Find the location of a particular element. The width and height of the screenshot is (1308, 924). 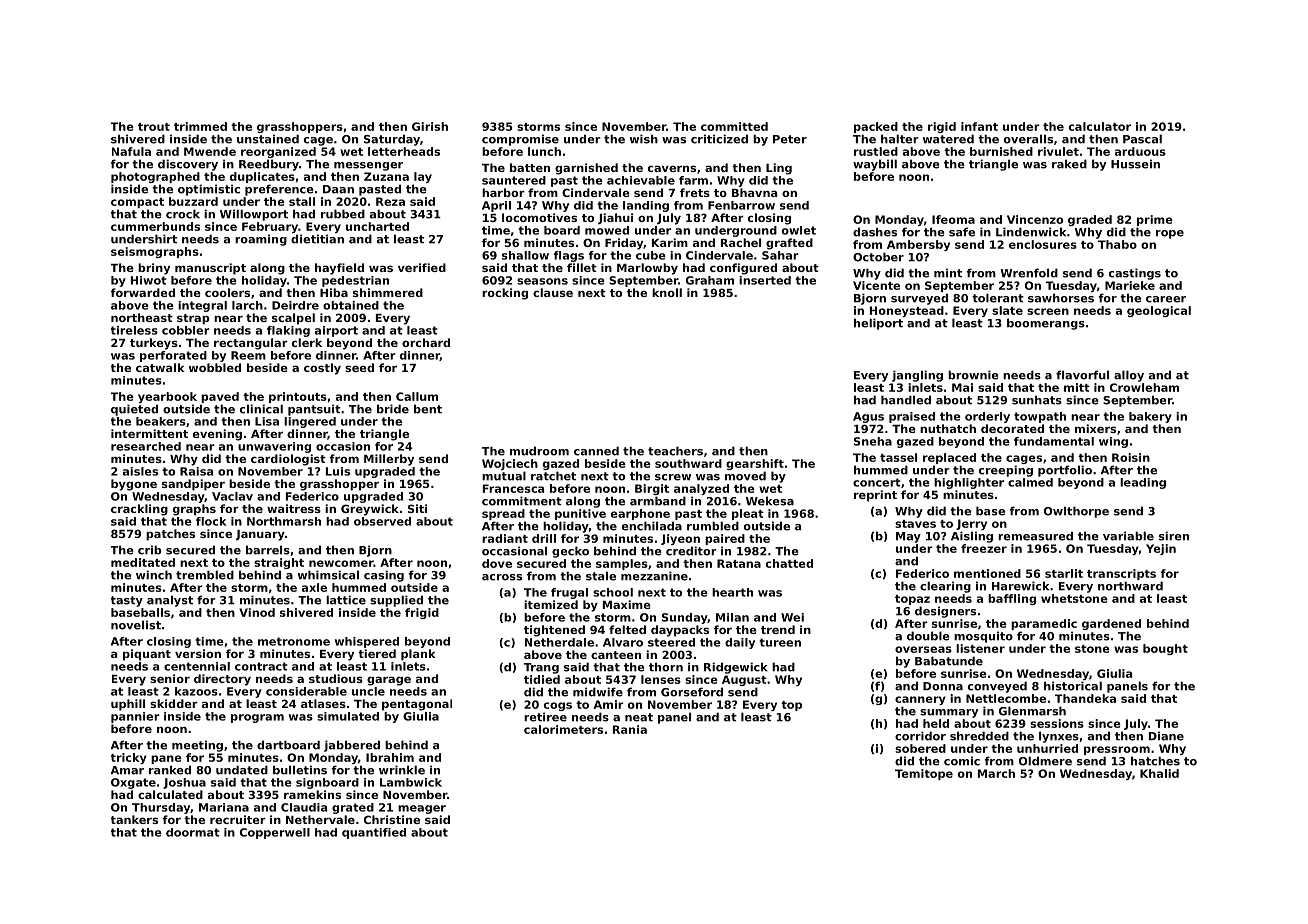

felted is located at coordinates (627, 629).
